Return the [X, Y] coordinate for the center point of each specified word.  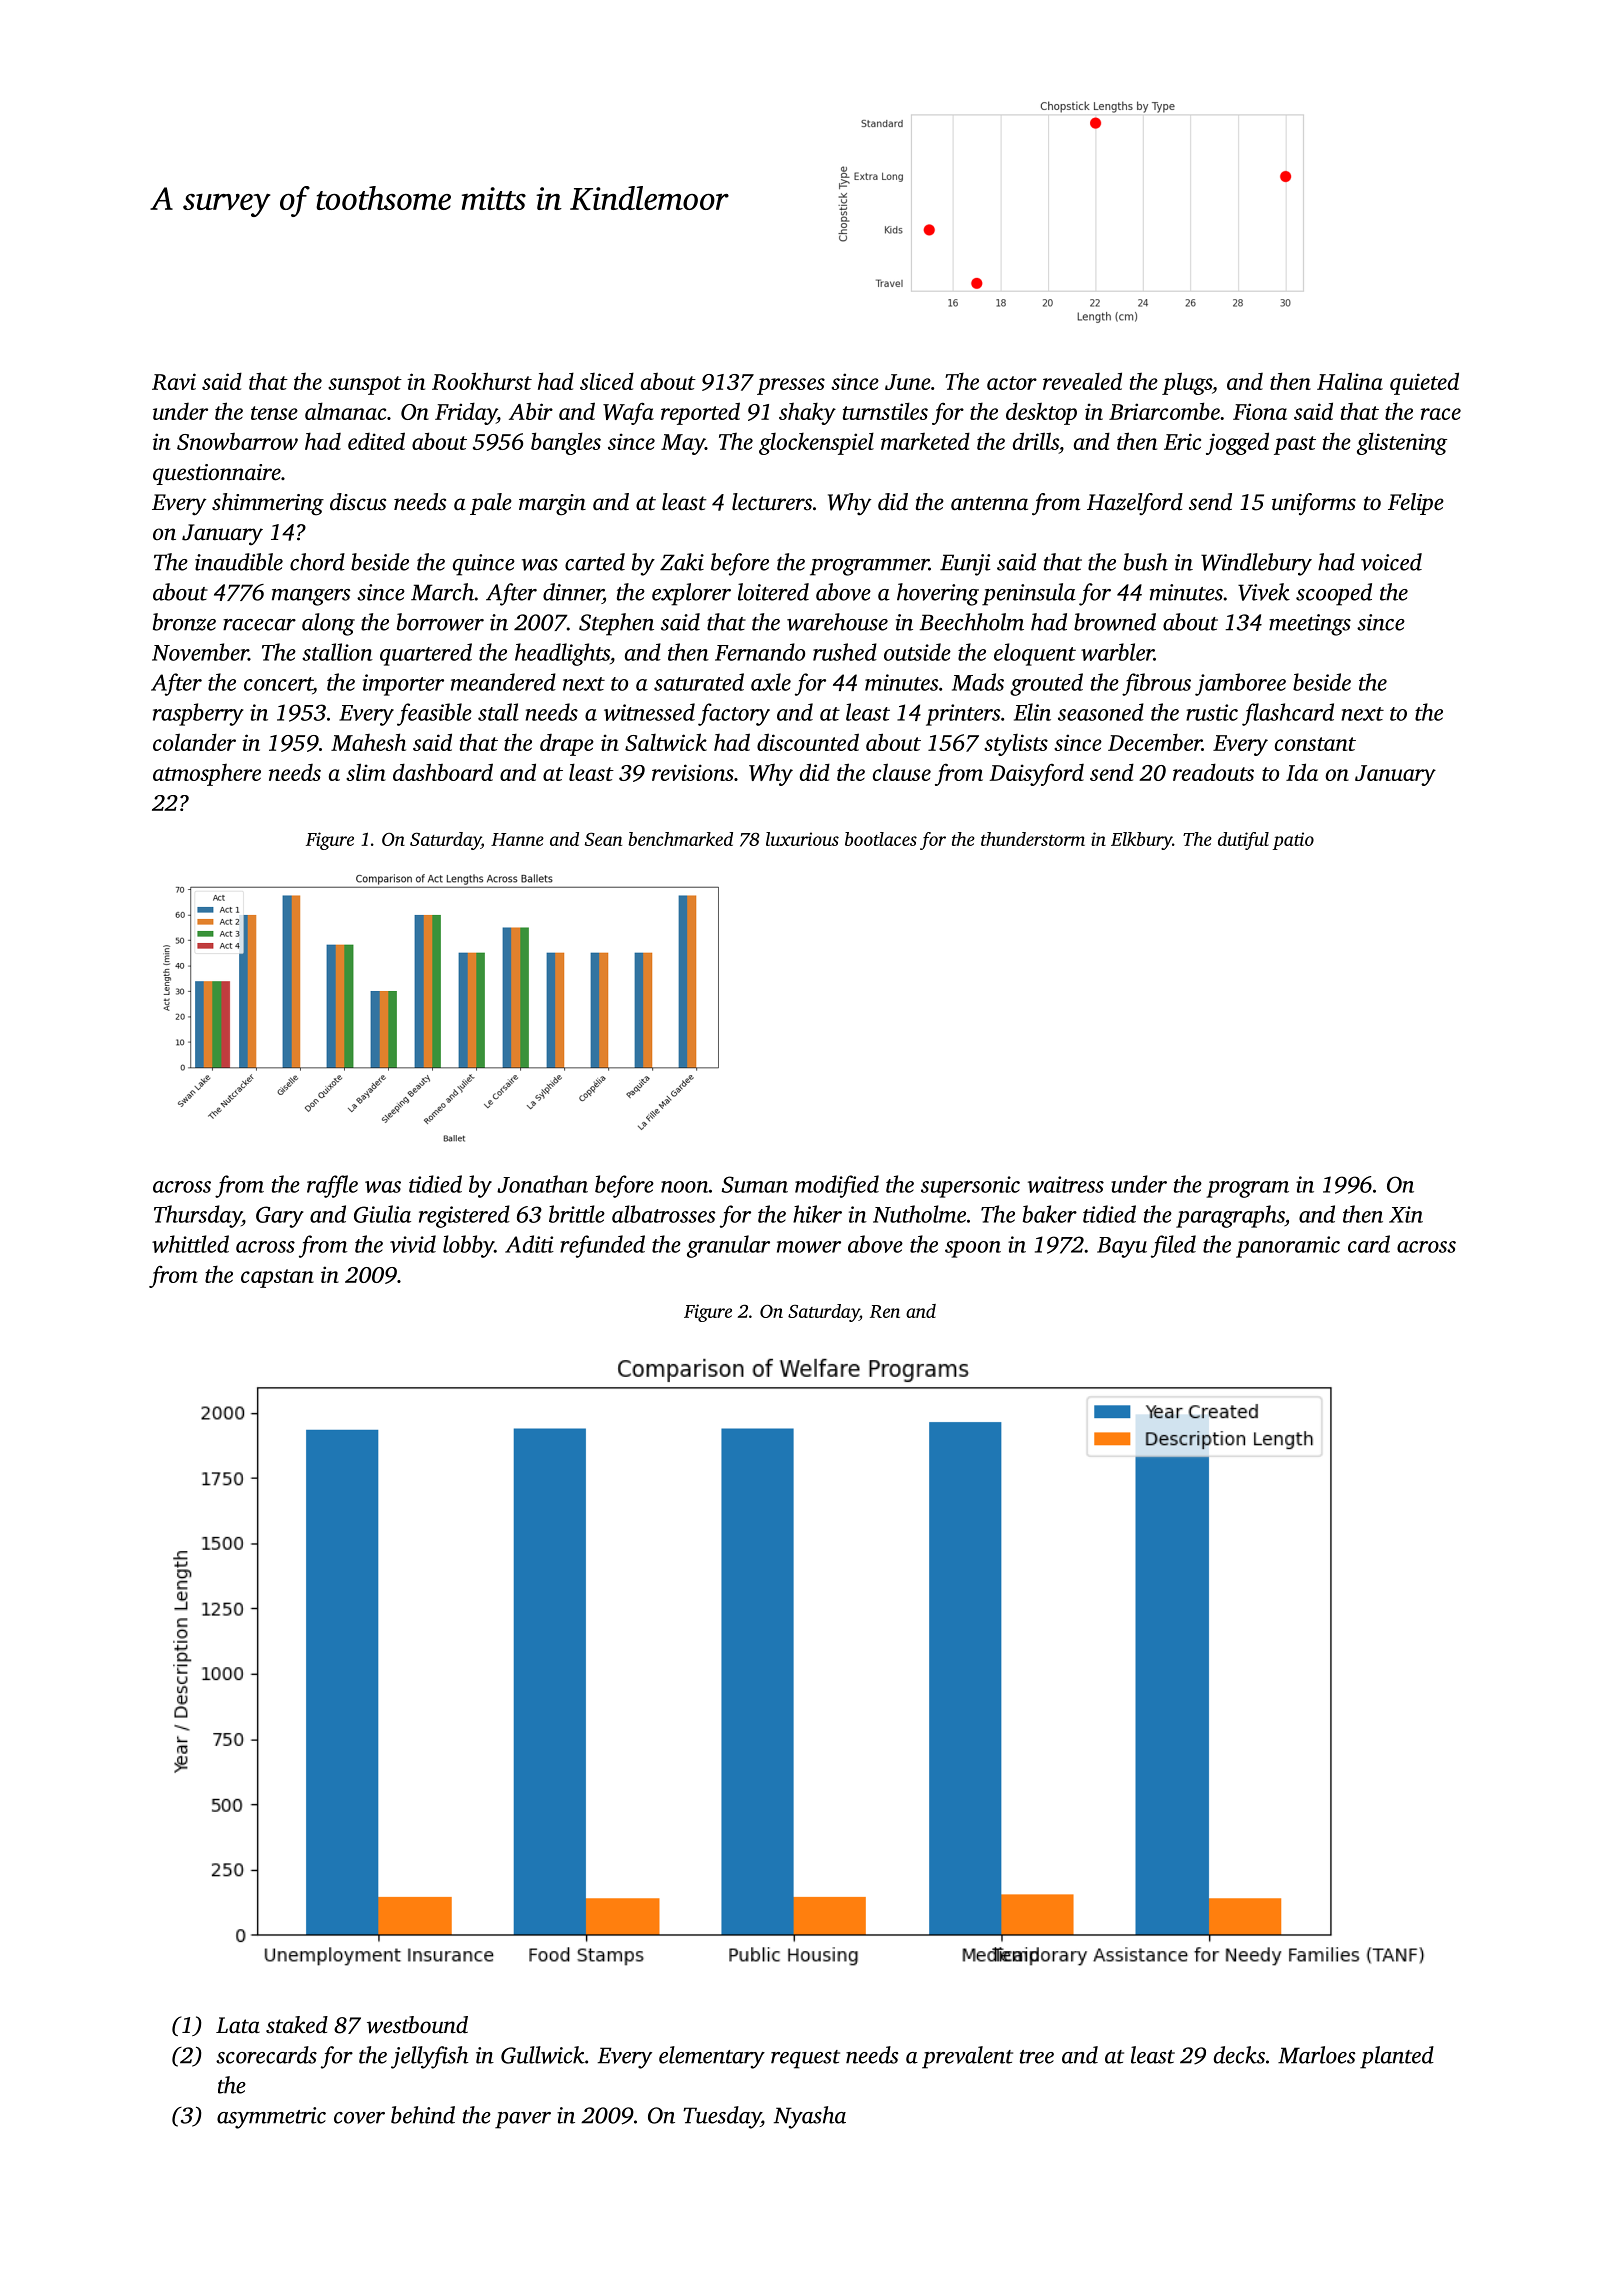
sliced [607, 381]
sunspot [365, 385]
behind [423, 2115]
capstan [277, 1278]
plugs [1187, 383]
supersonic [970, 1187]
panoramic [1288, 1247]
